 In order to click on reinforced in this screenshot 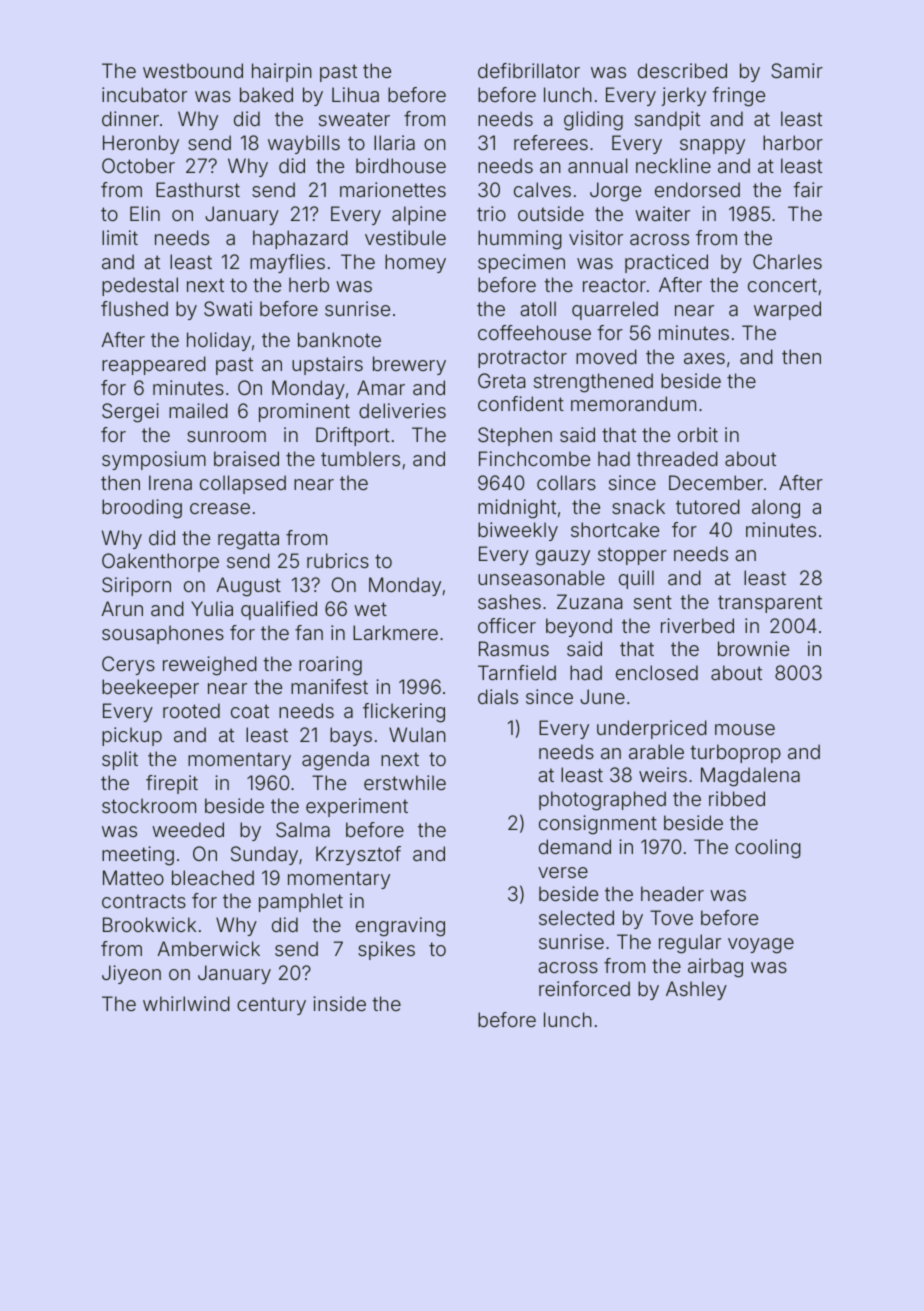, I will do `click(584, 988)`.
